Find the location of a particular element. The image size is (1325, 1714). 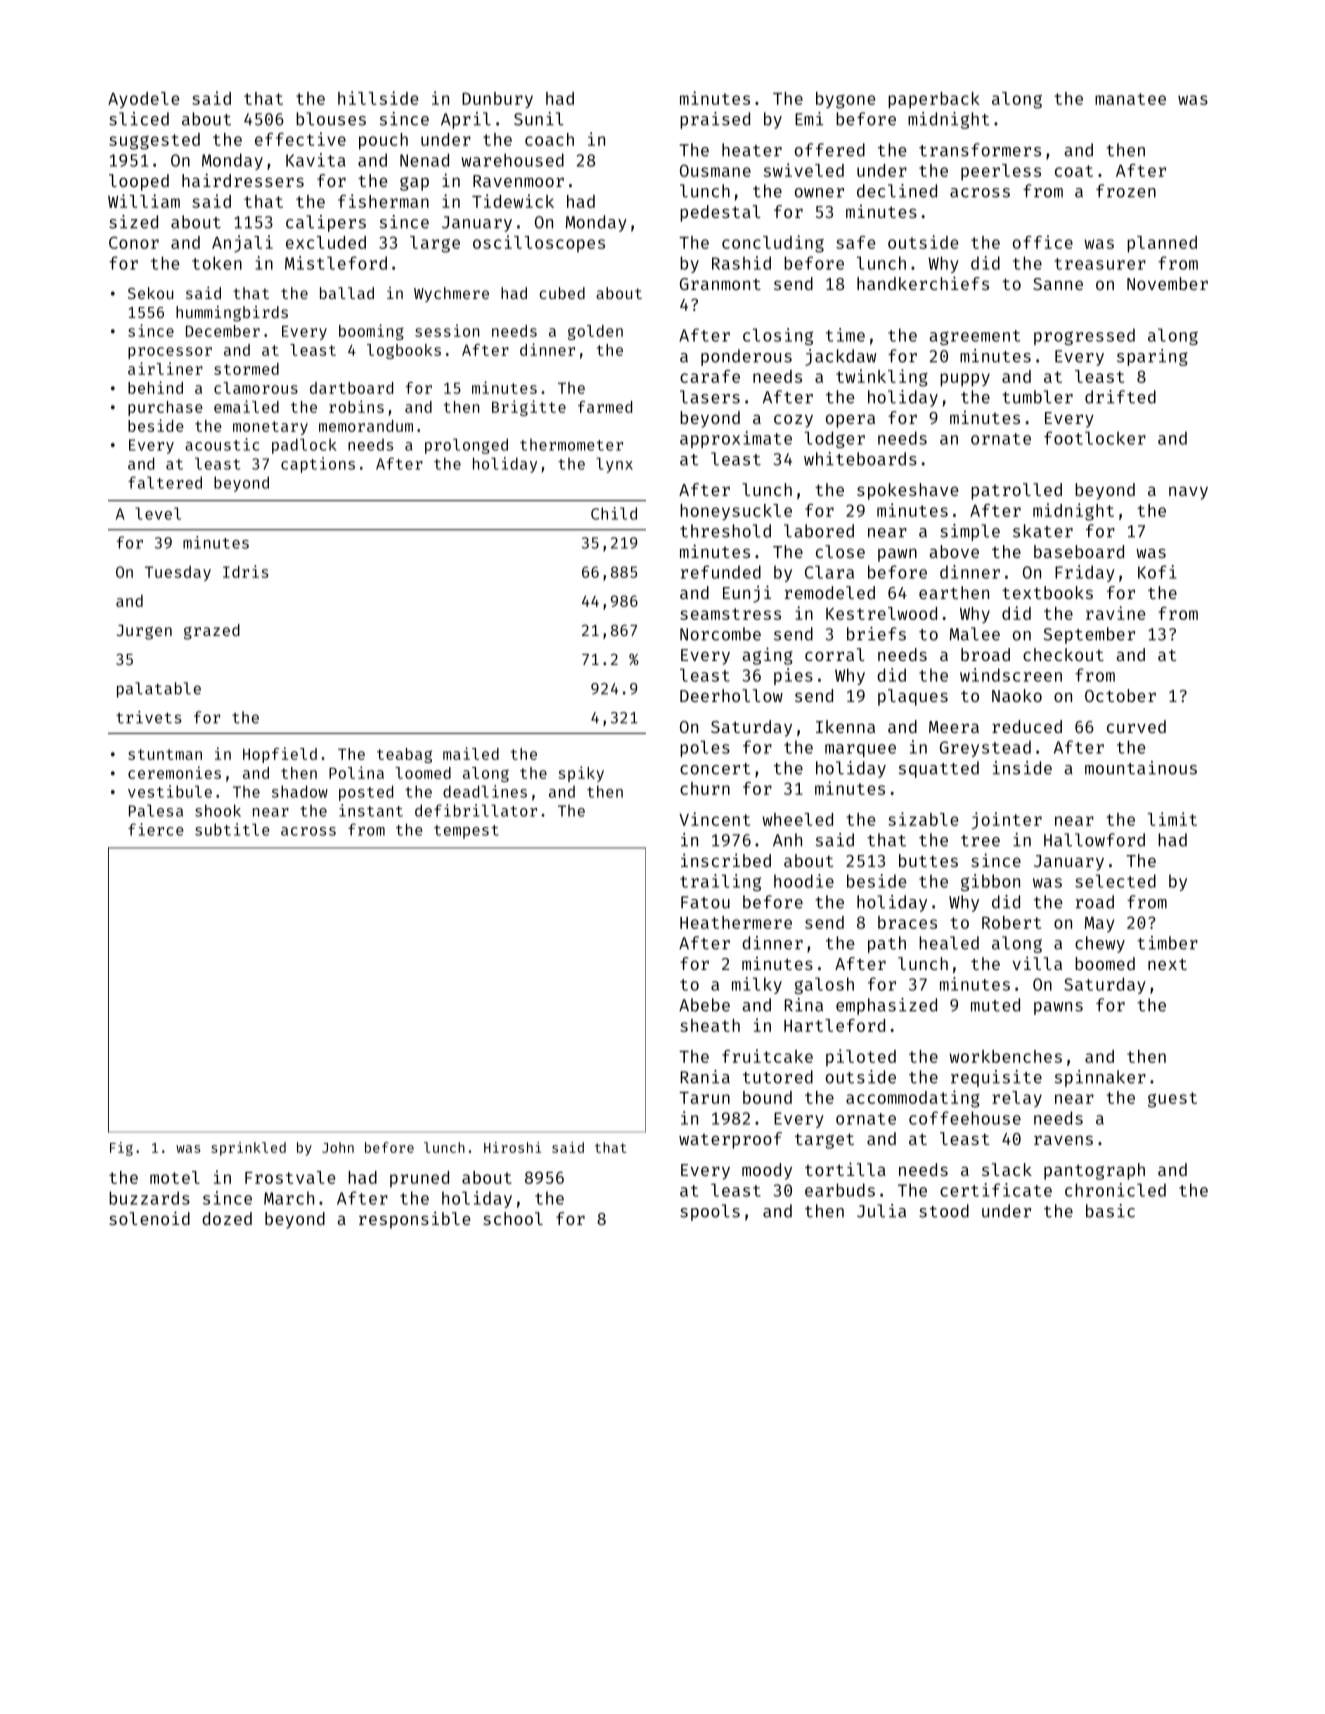

farmed is located at coordinates (605, 407).
